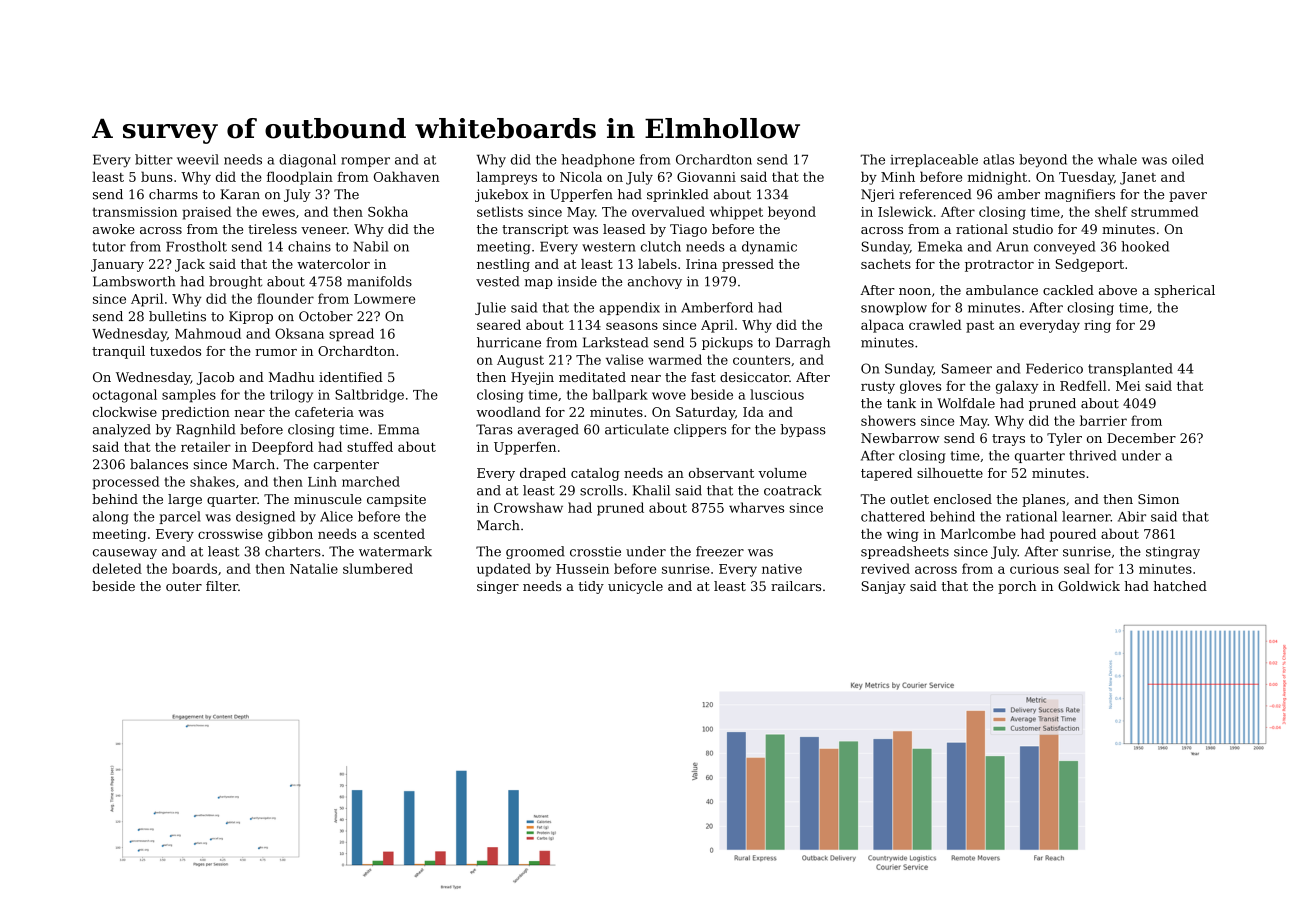 The height and width of the document is (924, 1308). I want to click on silhouette, so click(950, 473).
